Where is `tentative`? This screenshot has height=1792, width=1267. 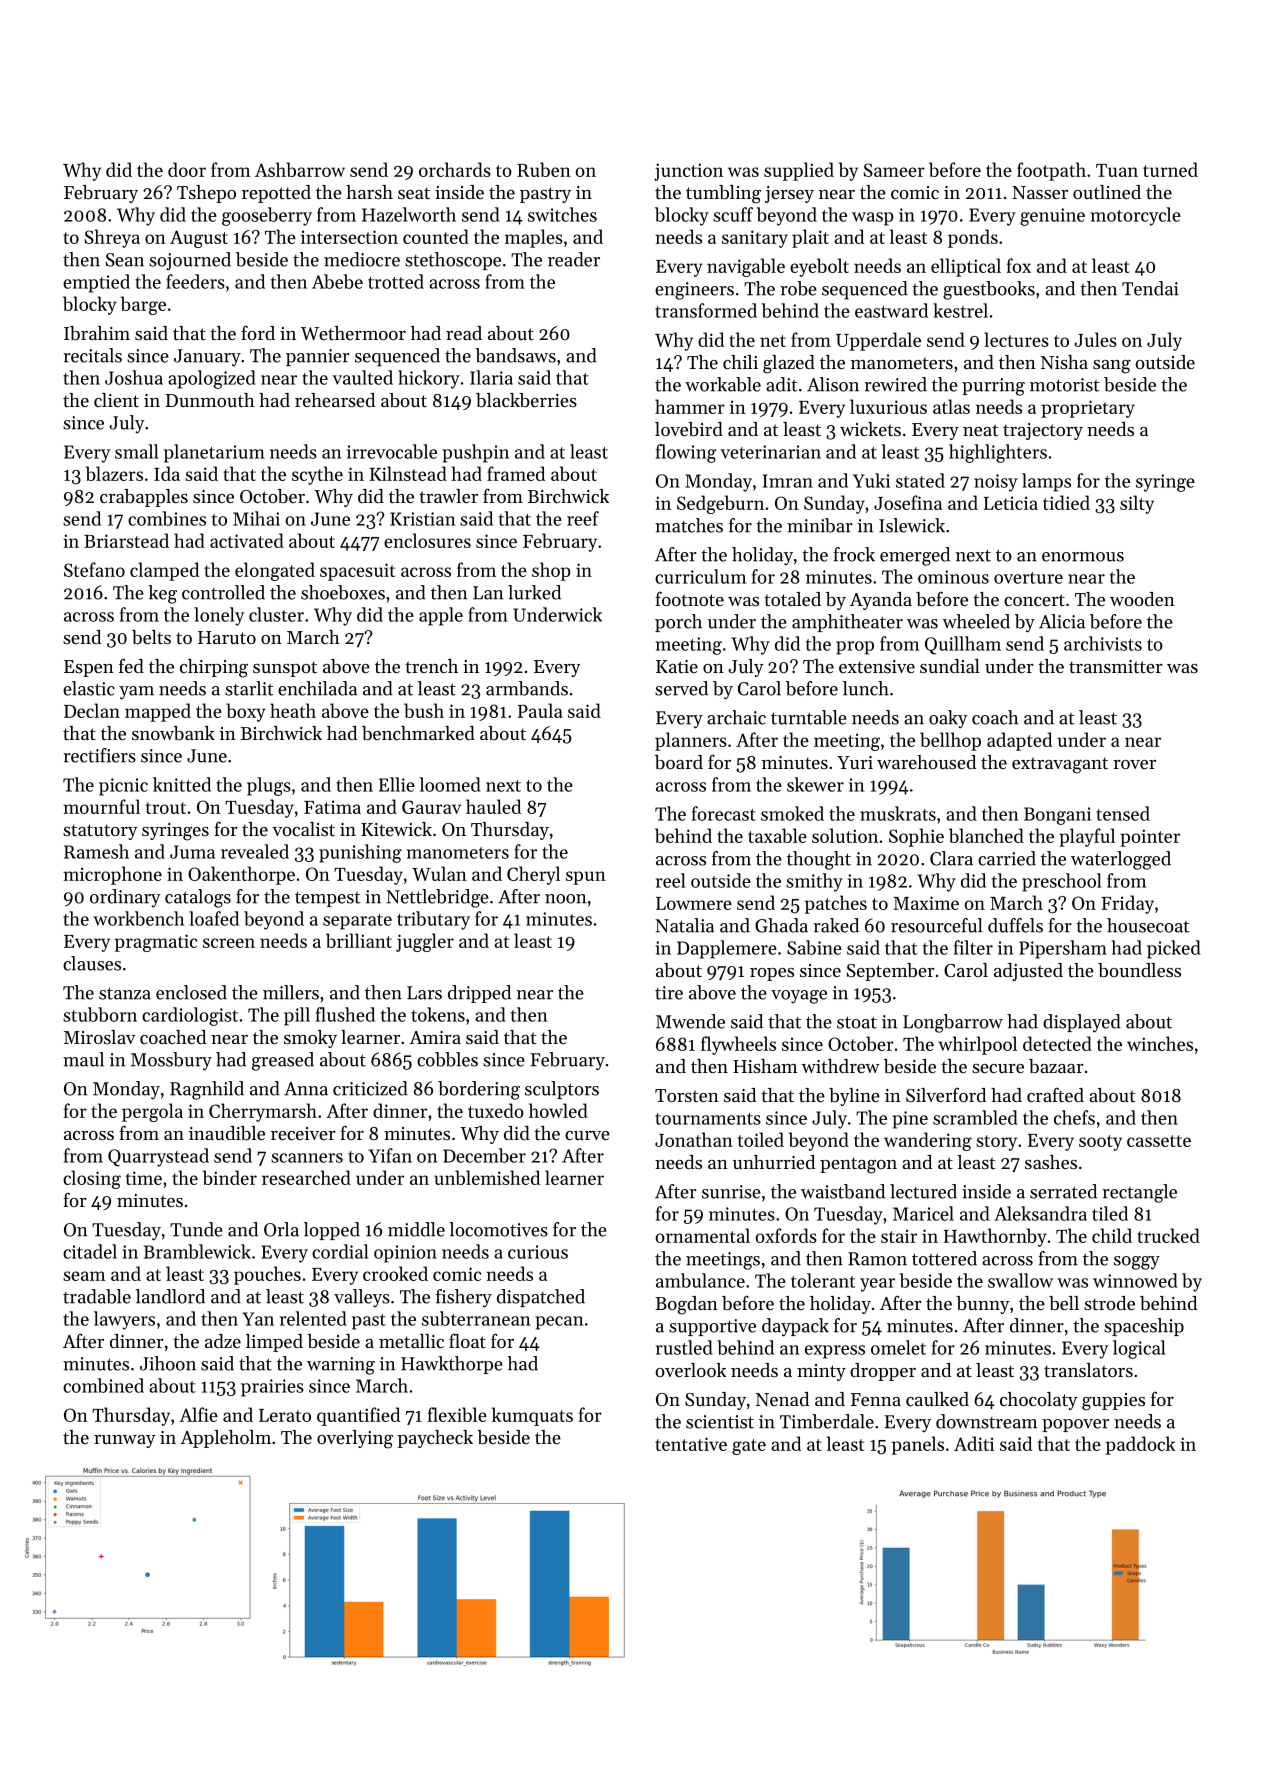
tentative is located at coordinates (691, 1444).
